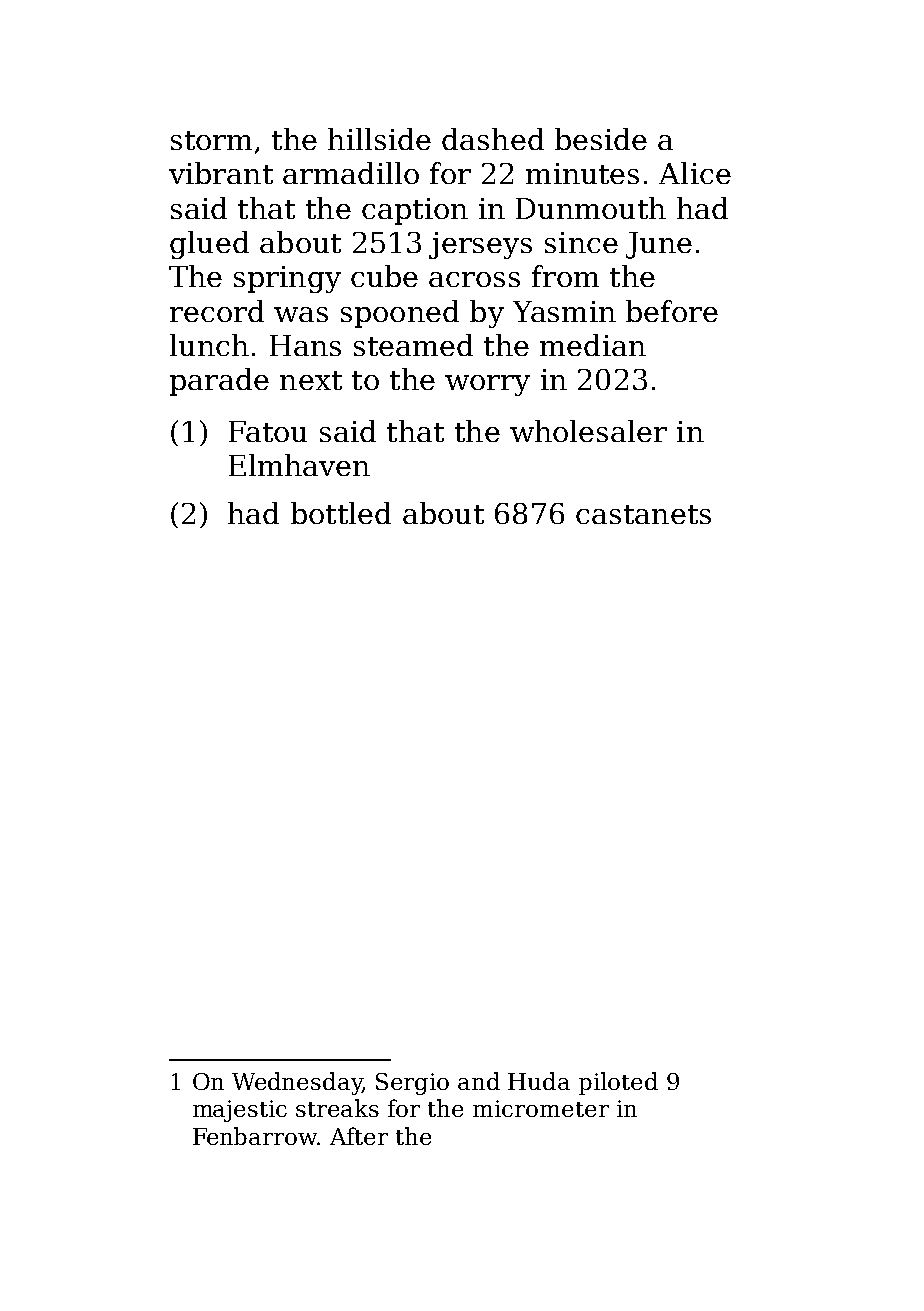  What do you see at coordinates (541, 1108) in the image?
I see `micrometer` at bounding box center [541, 1108].
